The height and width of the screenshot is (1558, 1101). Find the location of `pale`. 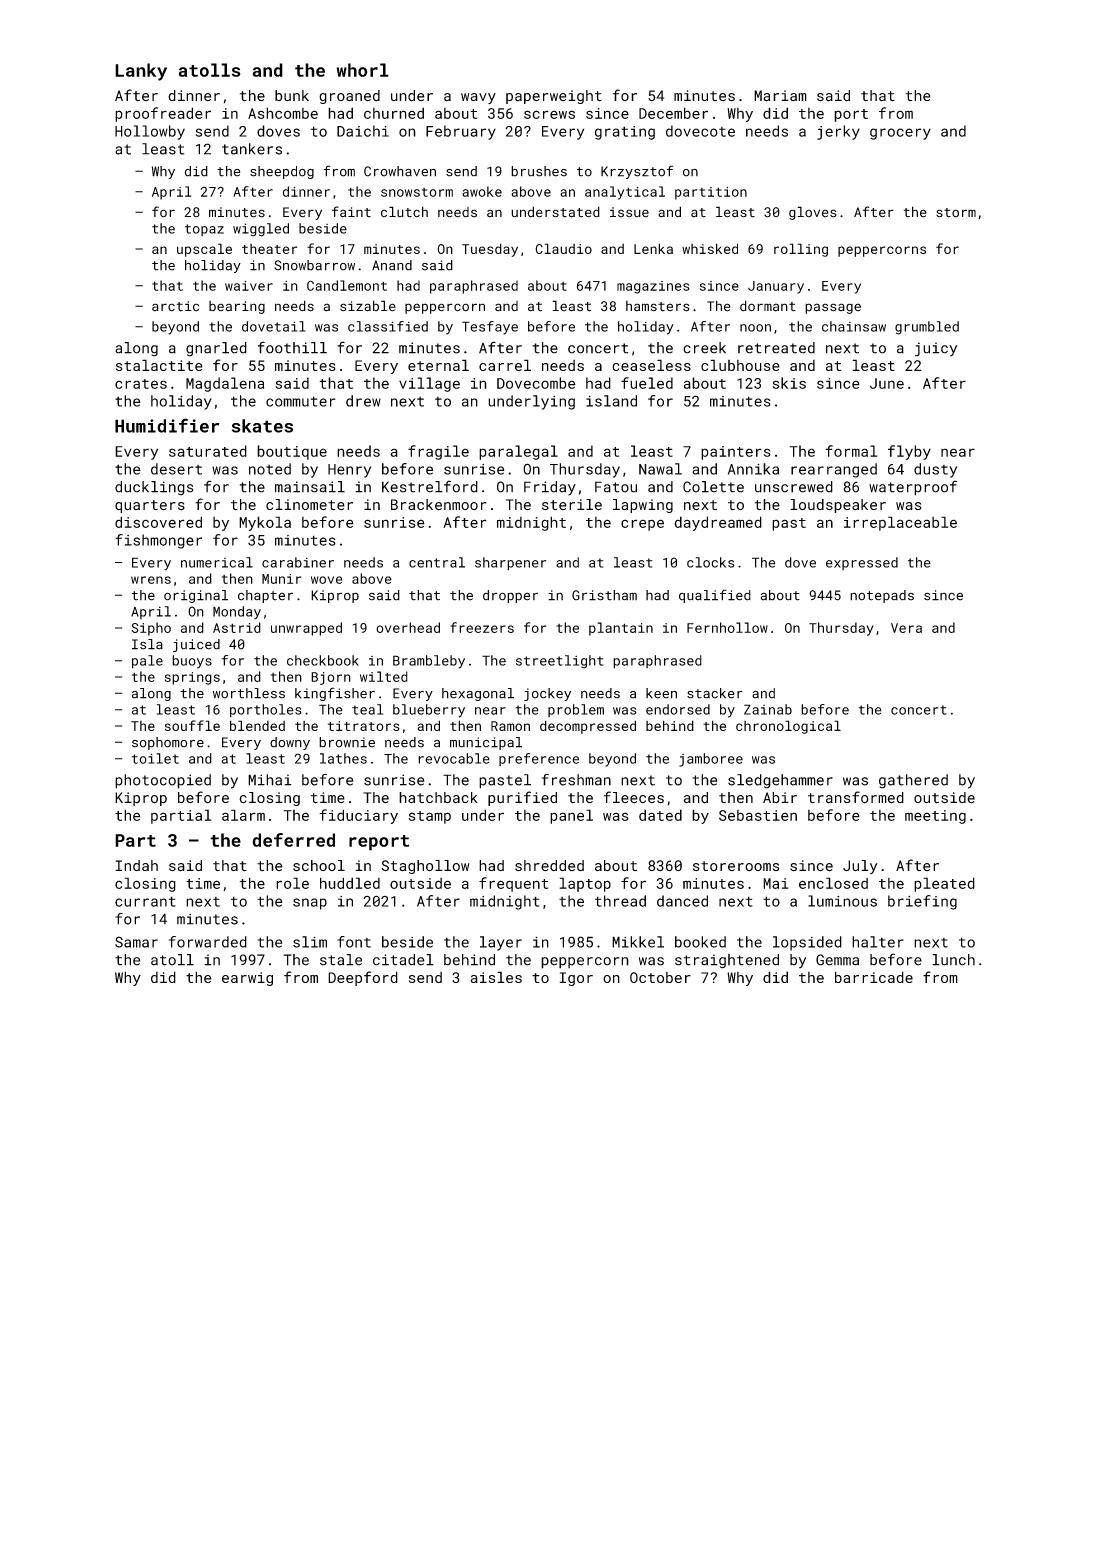

pale is located at coordinates (147, 662).
